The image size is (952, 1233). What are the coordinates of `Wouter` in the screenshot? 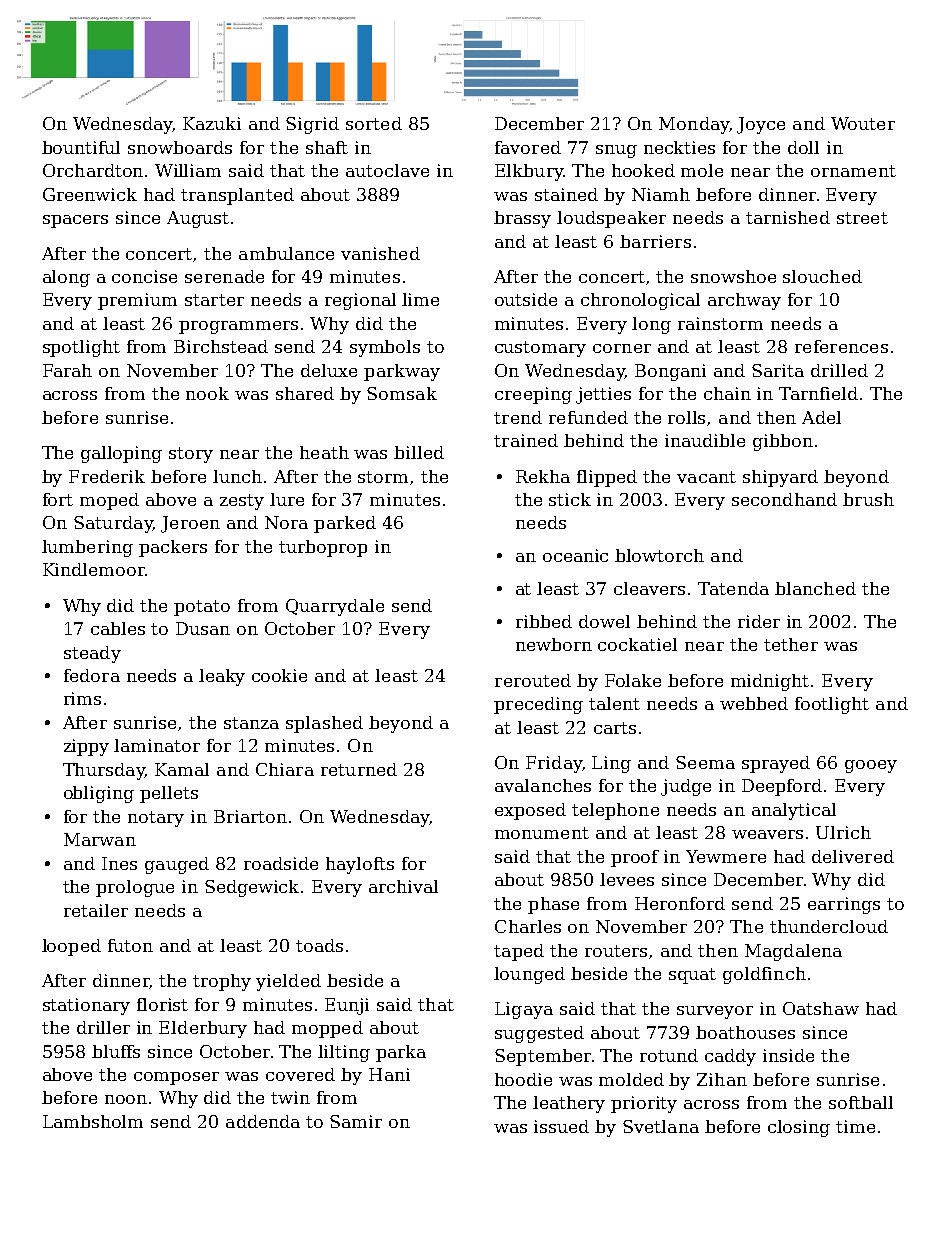 It's located at (863, 123).
